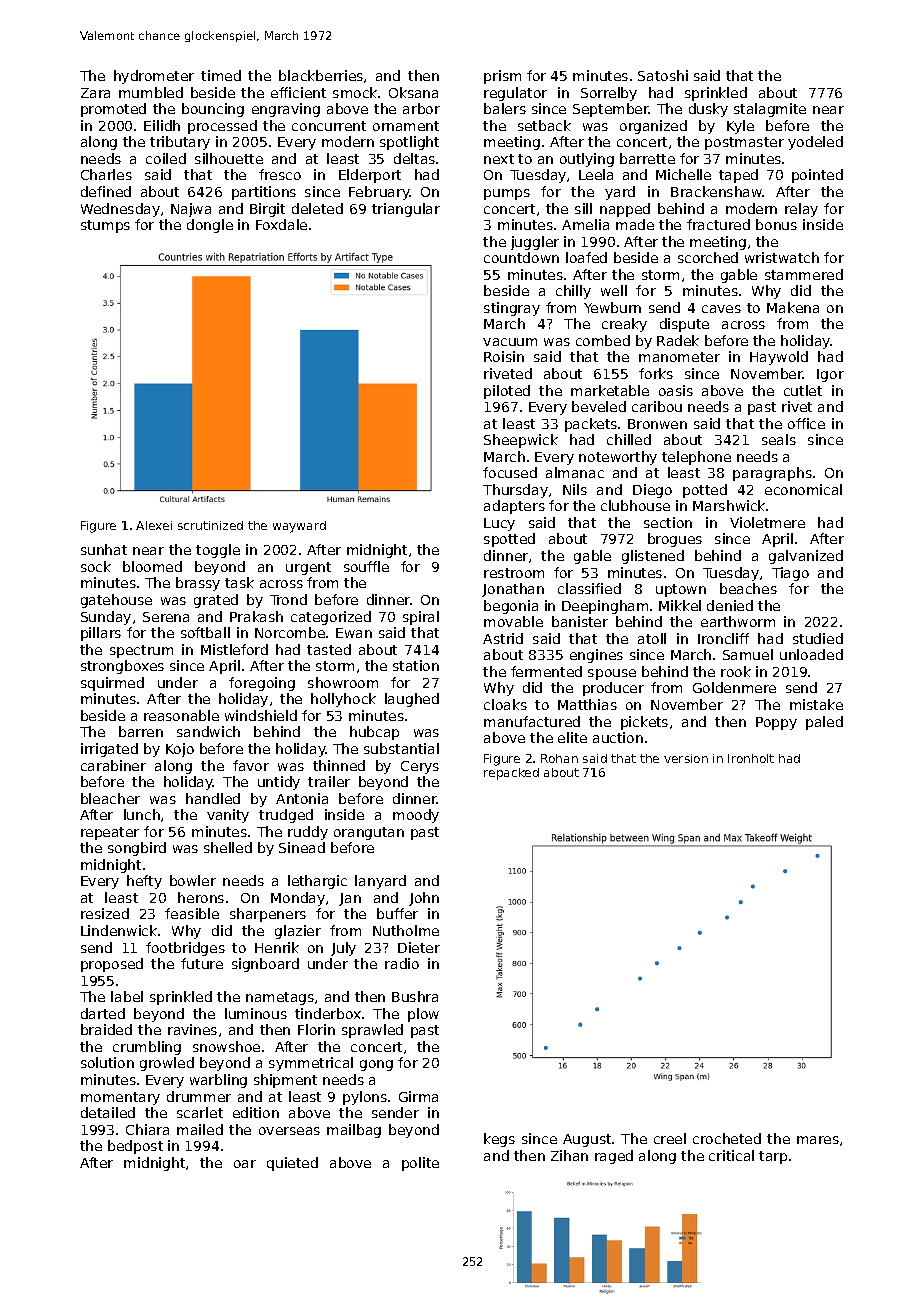 This image has width=924, height=1314. I want to click on Sorrelby, so click(609, 94).
